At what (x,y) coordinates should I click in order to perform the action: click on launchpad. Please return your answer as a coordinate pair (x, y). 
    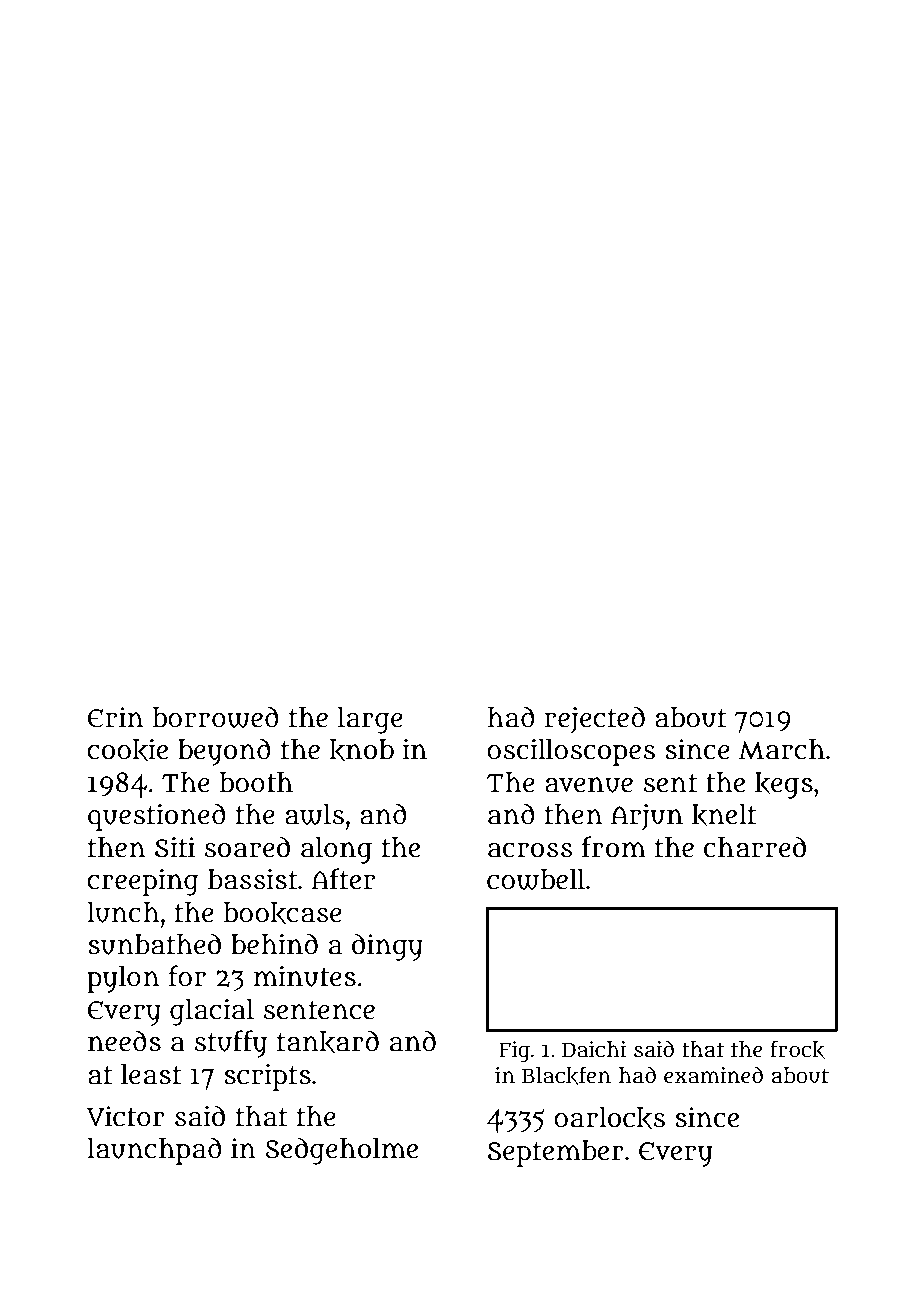
    Looking at the image, I should click on (154, 1151).
